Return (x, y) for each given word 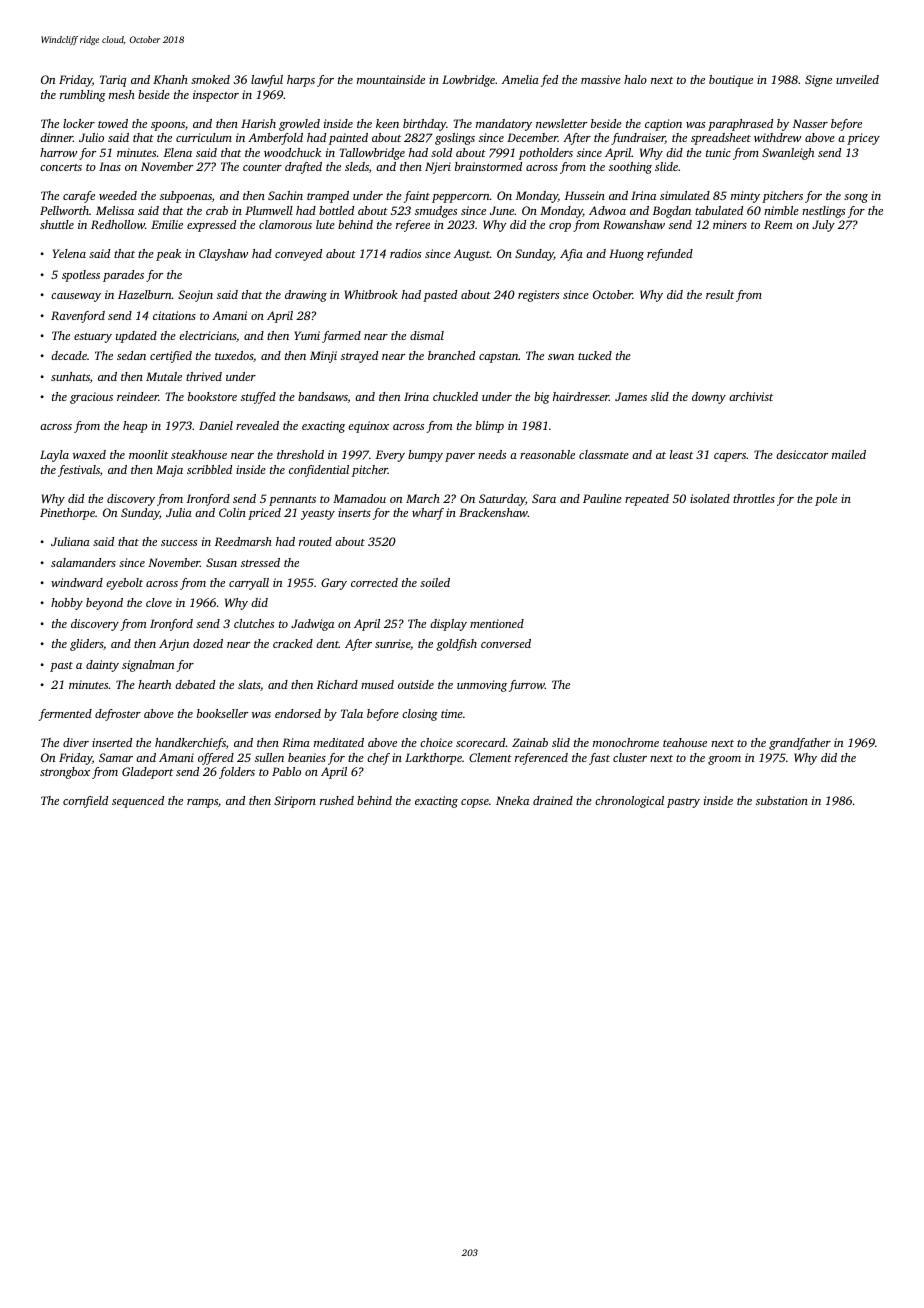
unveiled (857, 79)
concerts (61, 167)
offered (216, 759)
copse (475, 803)
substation (782, 800)
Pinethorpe (67, 514)
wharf (428, 514)
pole (826, 500)
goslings (455, 139)
